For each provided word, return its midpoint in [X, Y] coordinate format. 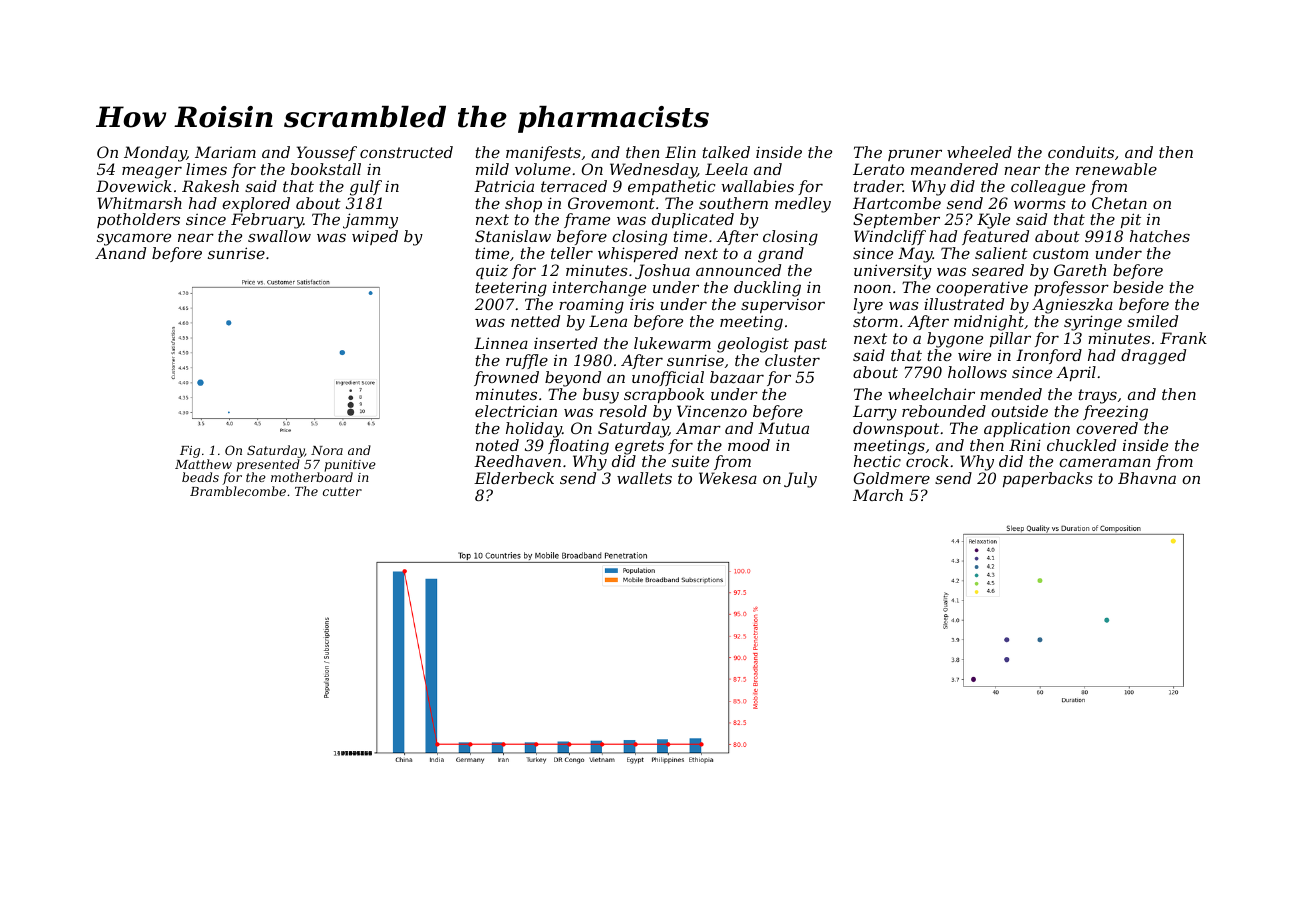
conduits [1081, 152]
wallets [644, 478]
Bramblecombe [238, 491]
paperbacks [1048, 479]
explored [256, 204]
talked [726, 152]
